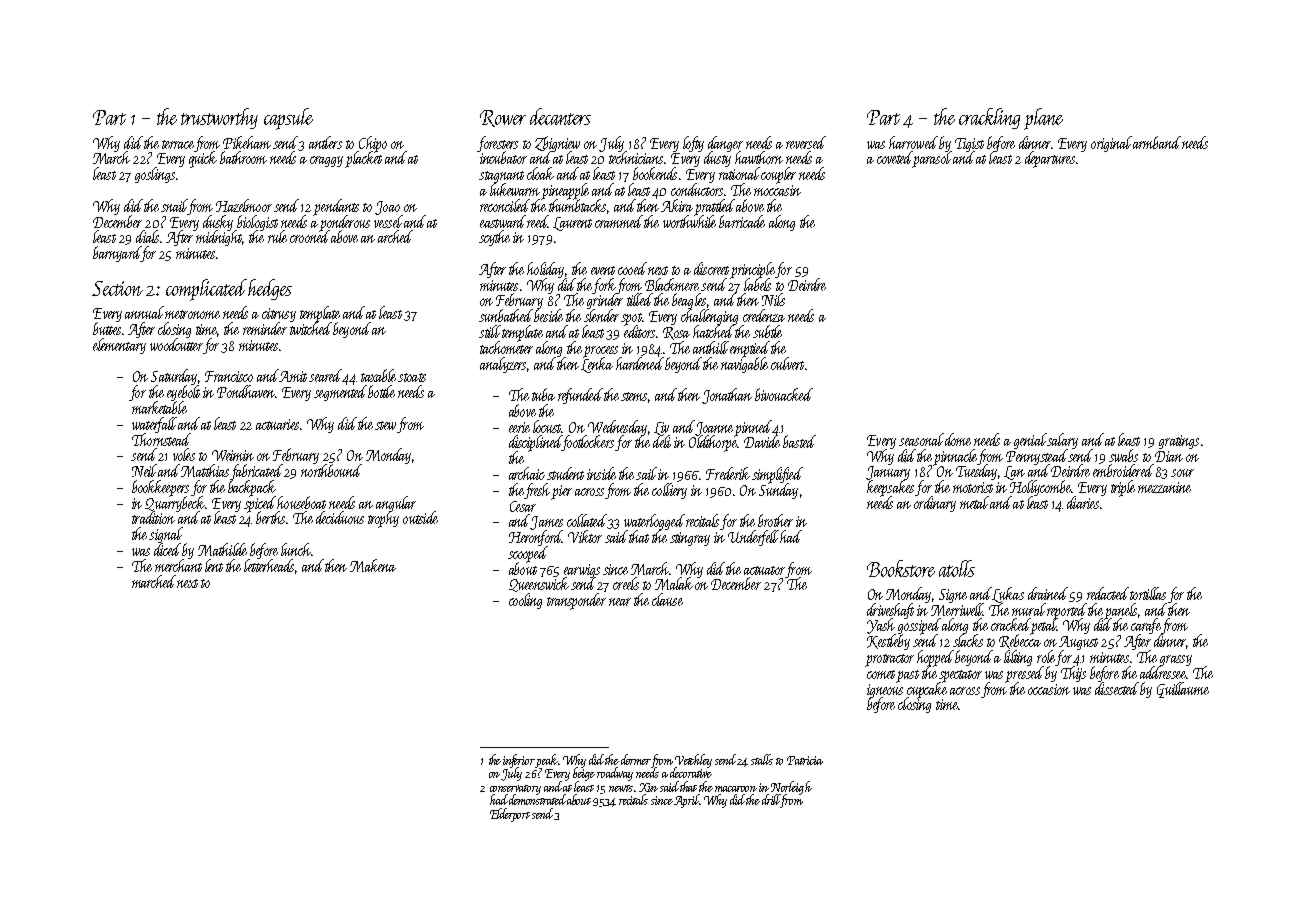 The image size is (1308, 924). I want to click on Joao, so click(387, 208).
